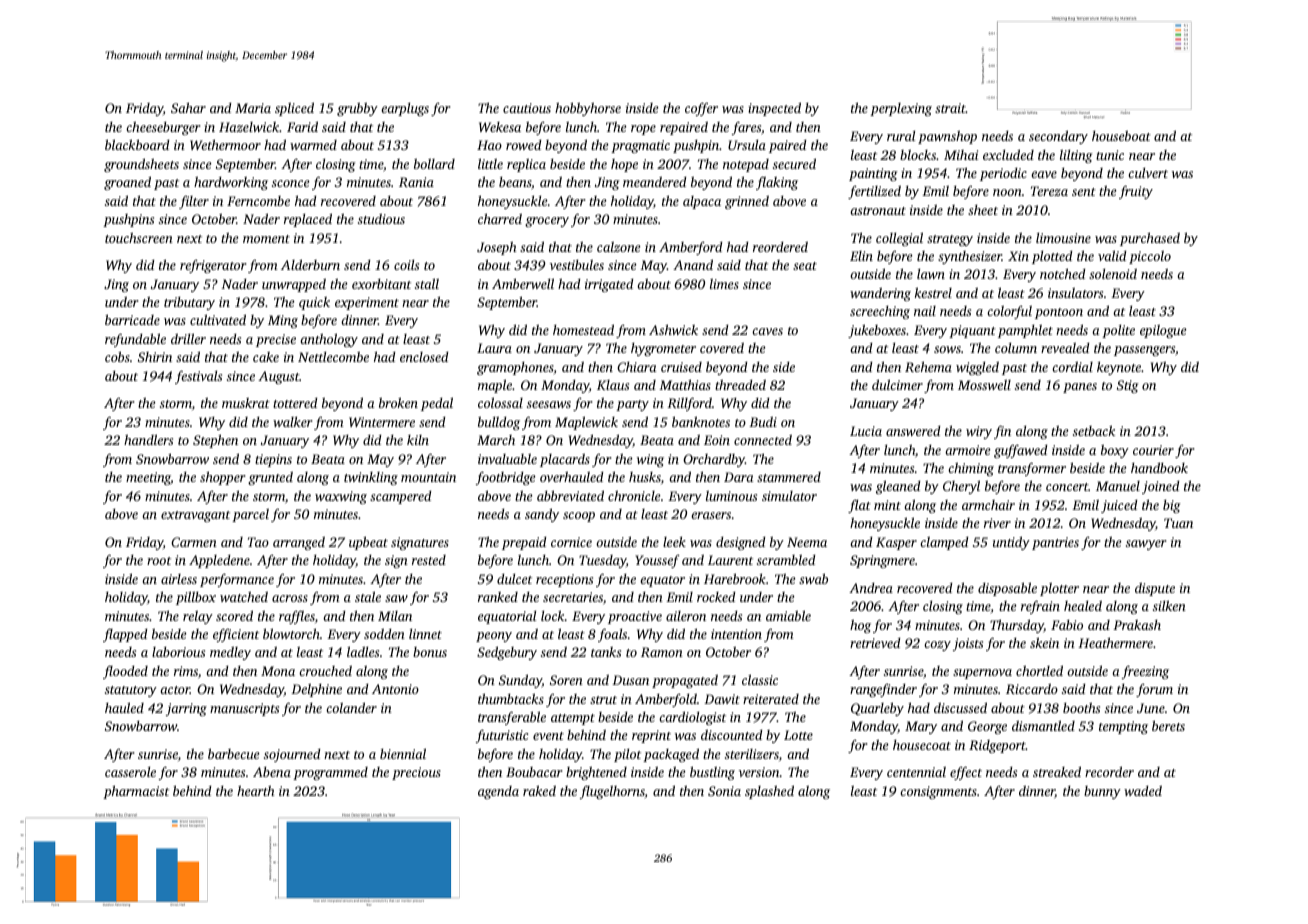  What do you see at coordinates (1121, 136) in the screenshot?
I see `houseboat` at bounding box center [1121, 136].
